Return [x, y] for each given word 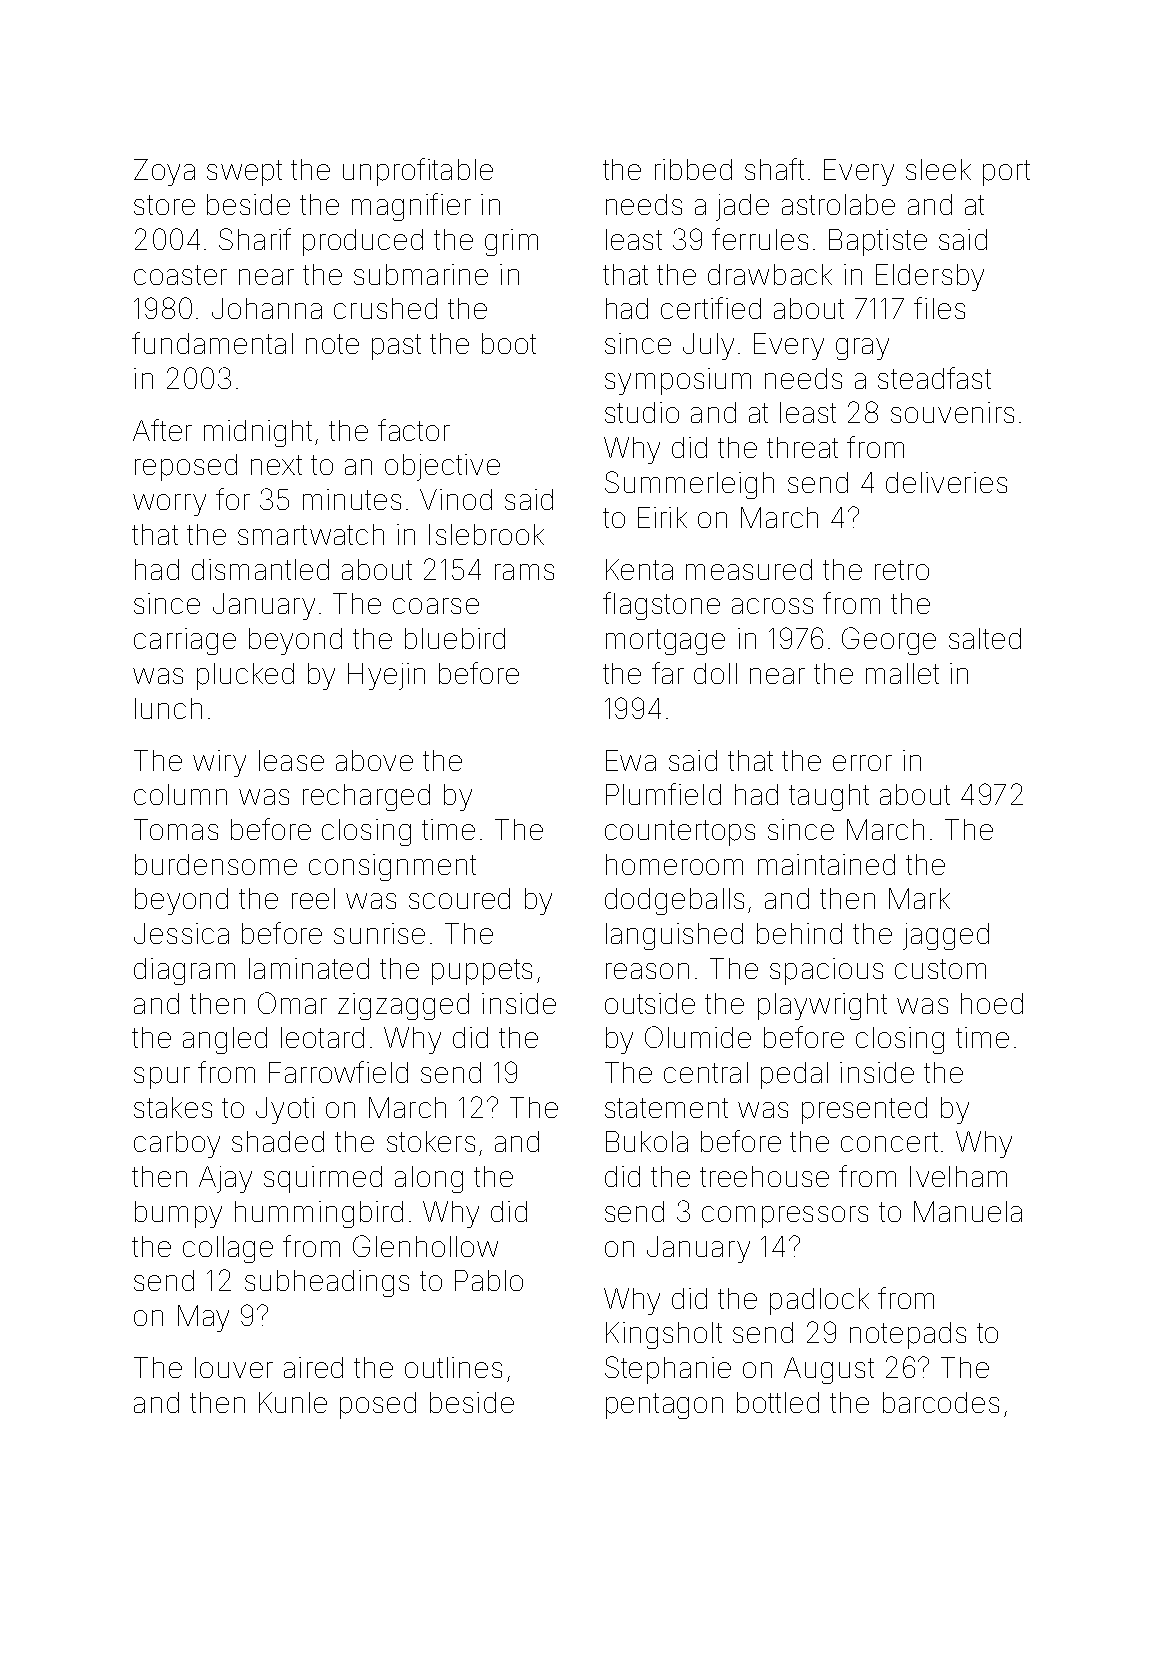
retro [902, 570]
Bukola [647, 1141]
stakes [173, 1107]
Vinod [456, 499]
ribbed [693, 169]
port [1006, 173]
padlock [819, 1301]
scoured [459, 898]
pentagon [664, 1406]
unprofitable [418, 172]
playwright [822, 1006]
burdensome [216, 864]
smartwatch [311, 534]
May [203, 1318]
